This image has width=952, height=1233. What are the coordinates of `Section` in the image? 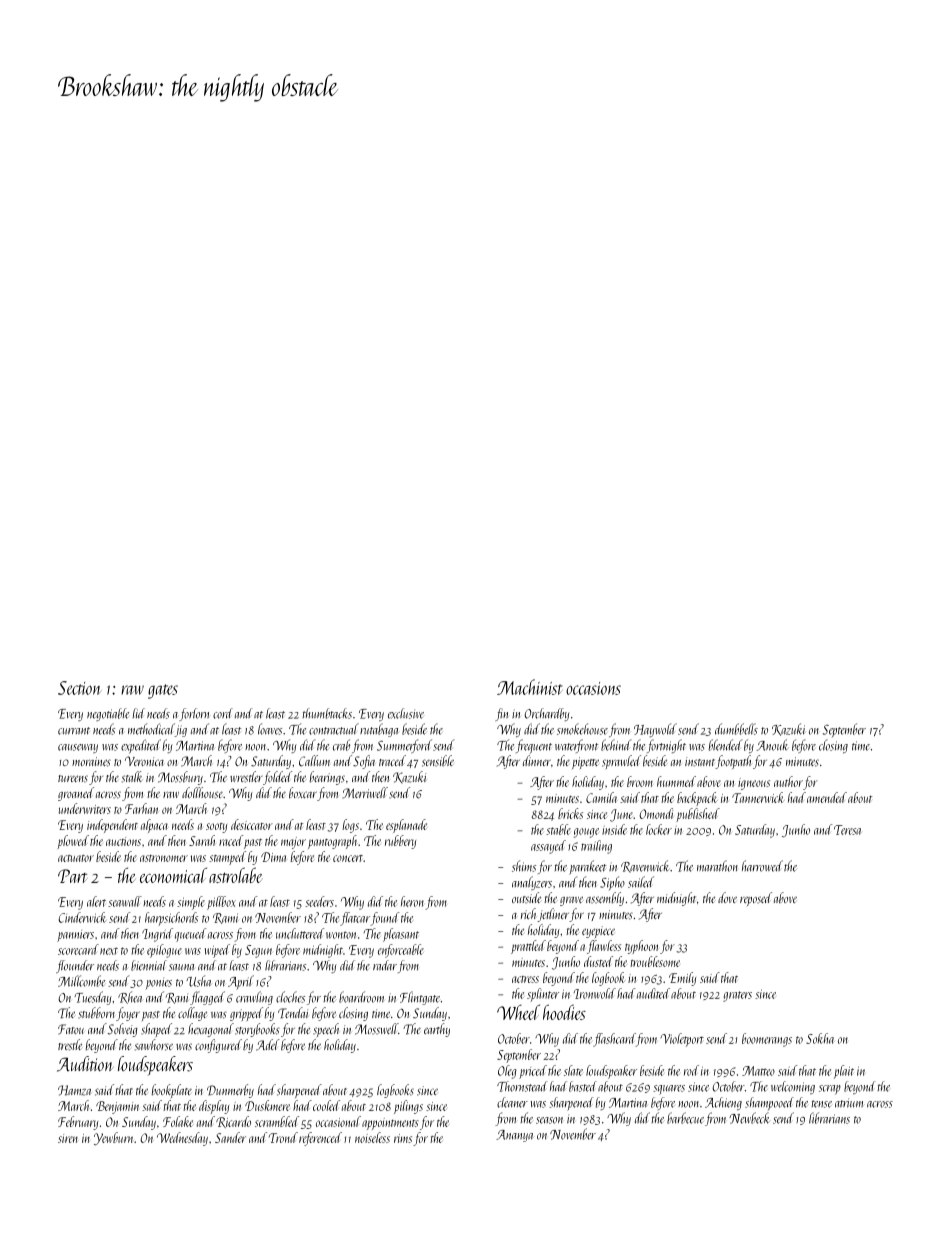 It's located at (80, 688).
